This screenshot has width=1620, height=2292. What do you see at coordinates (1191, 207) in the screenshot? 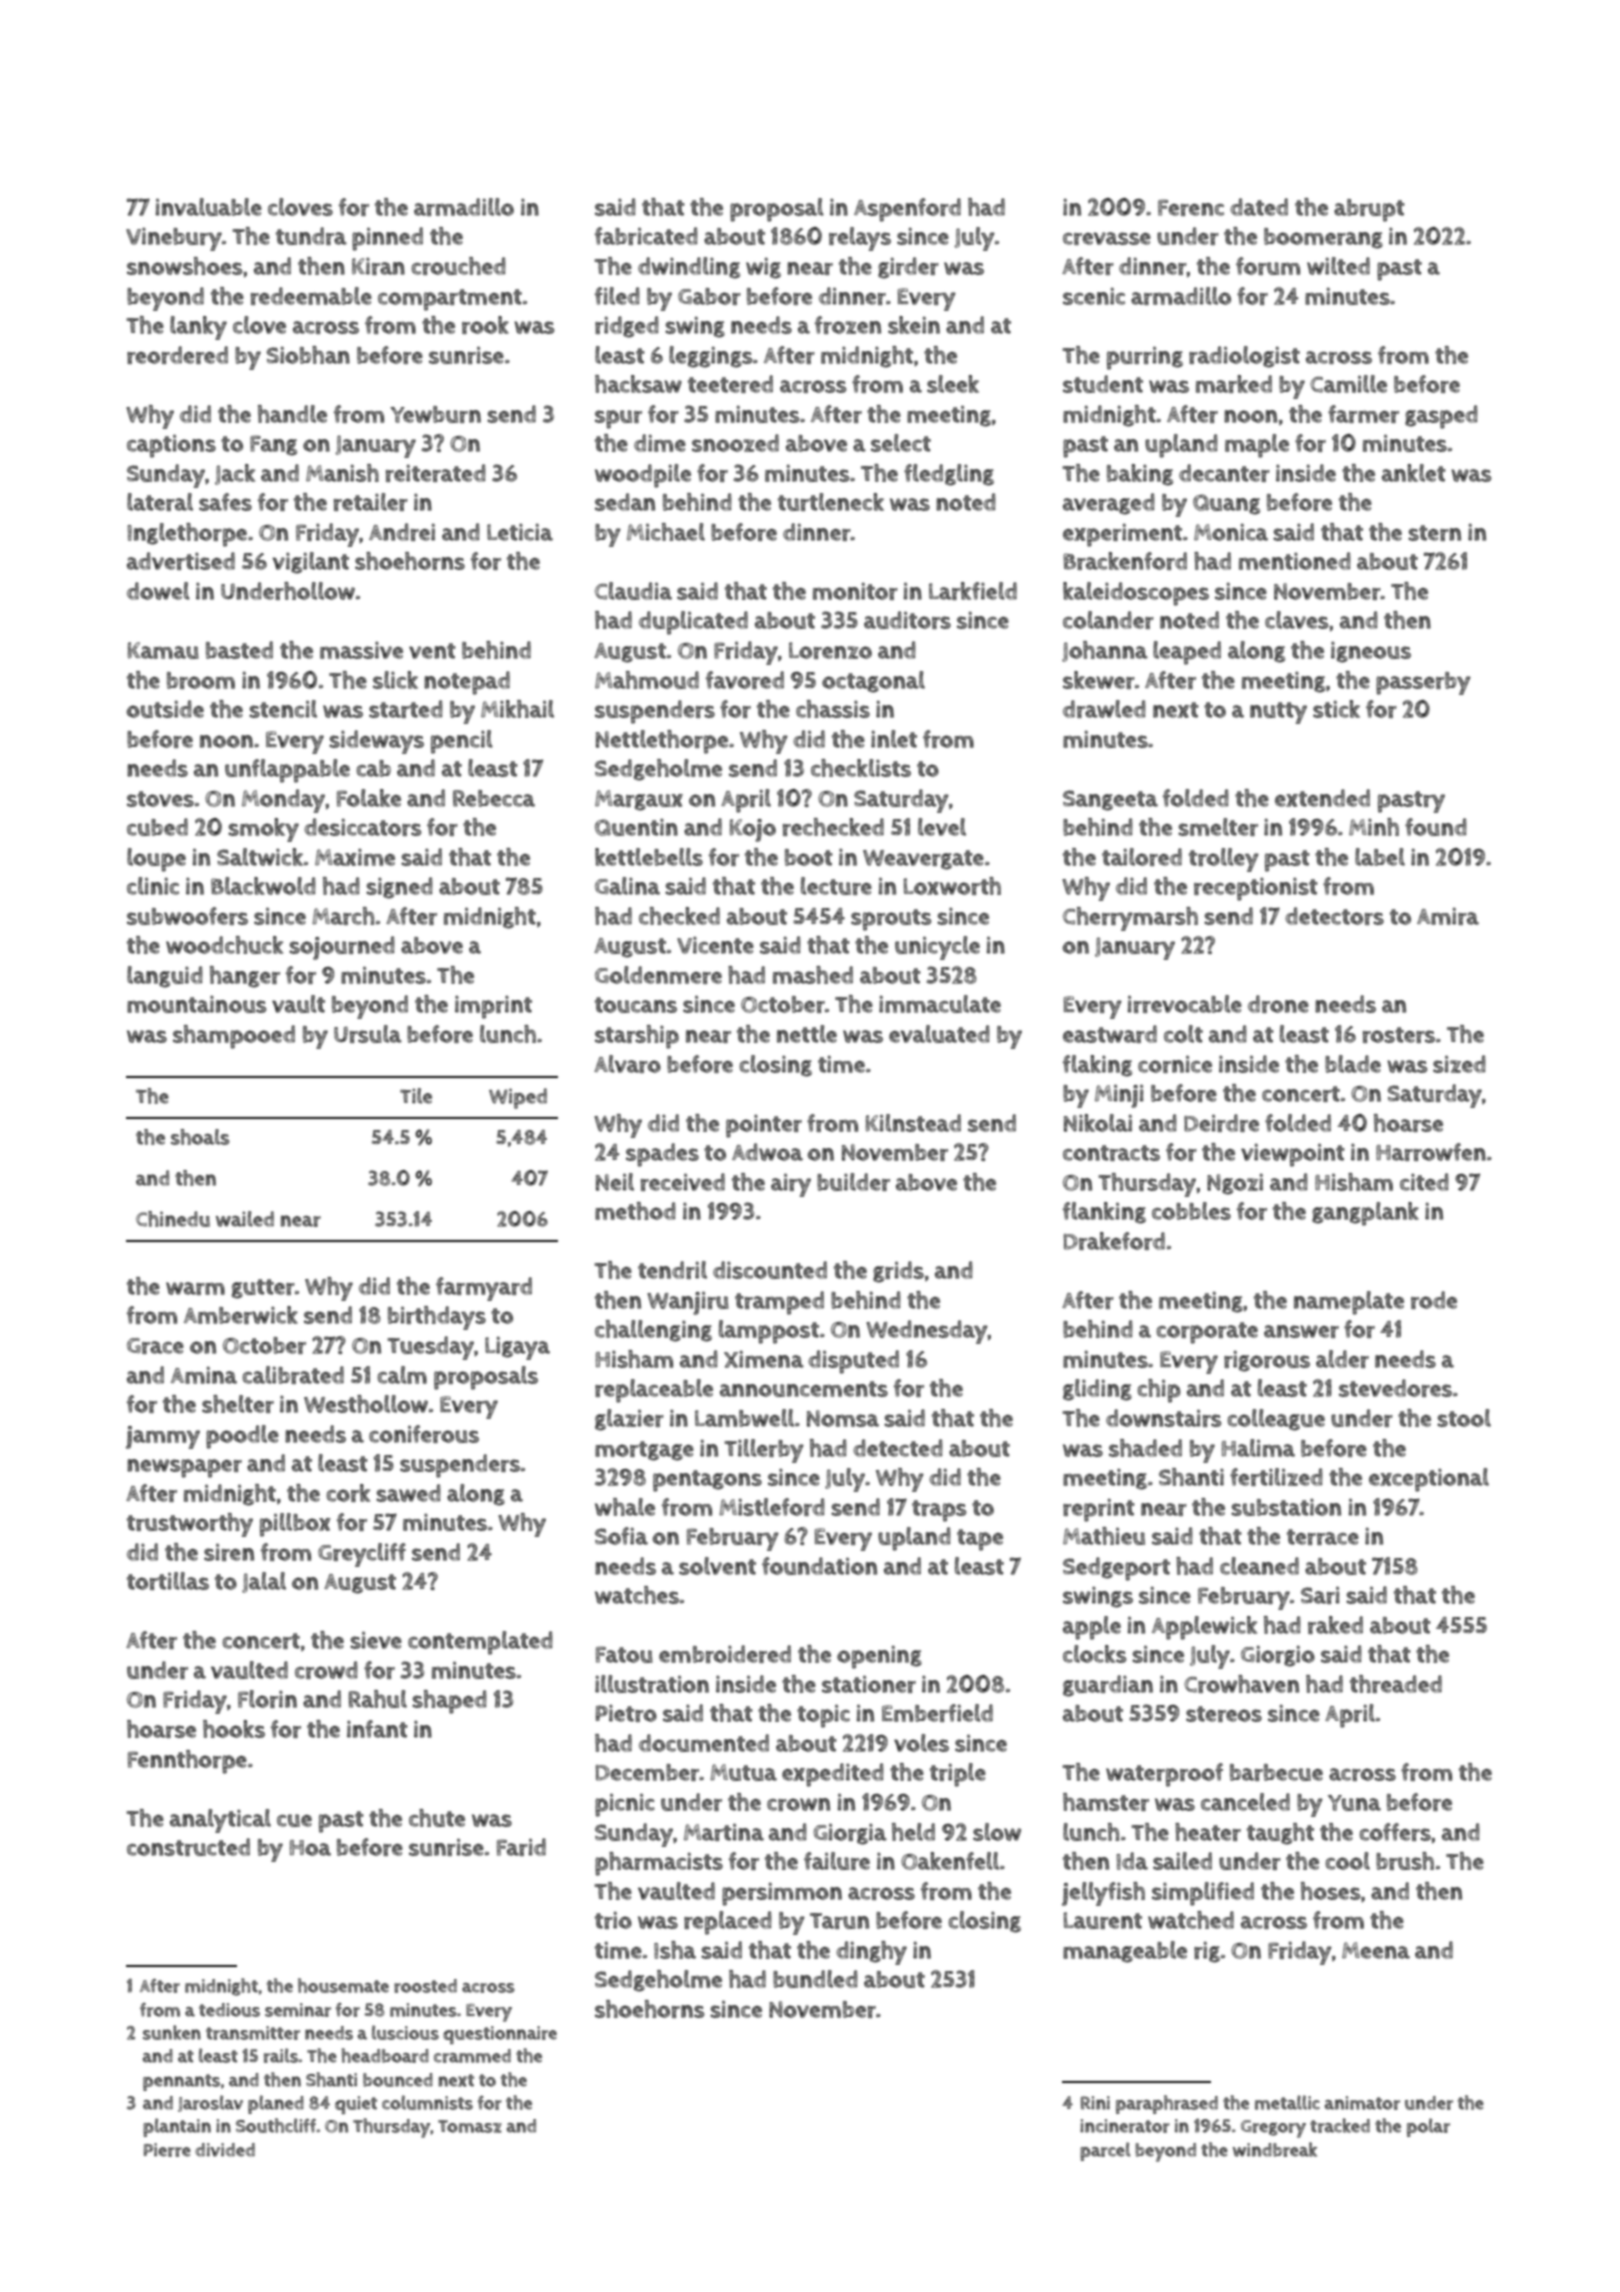
I see `Ferenc` at bounding box center [1191, 207].
